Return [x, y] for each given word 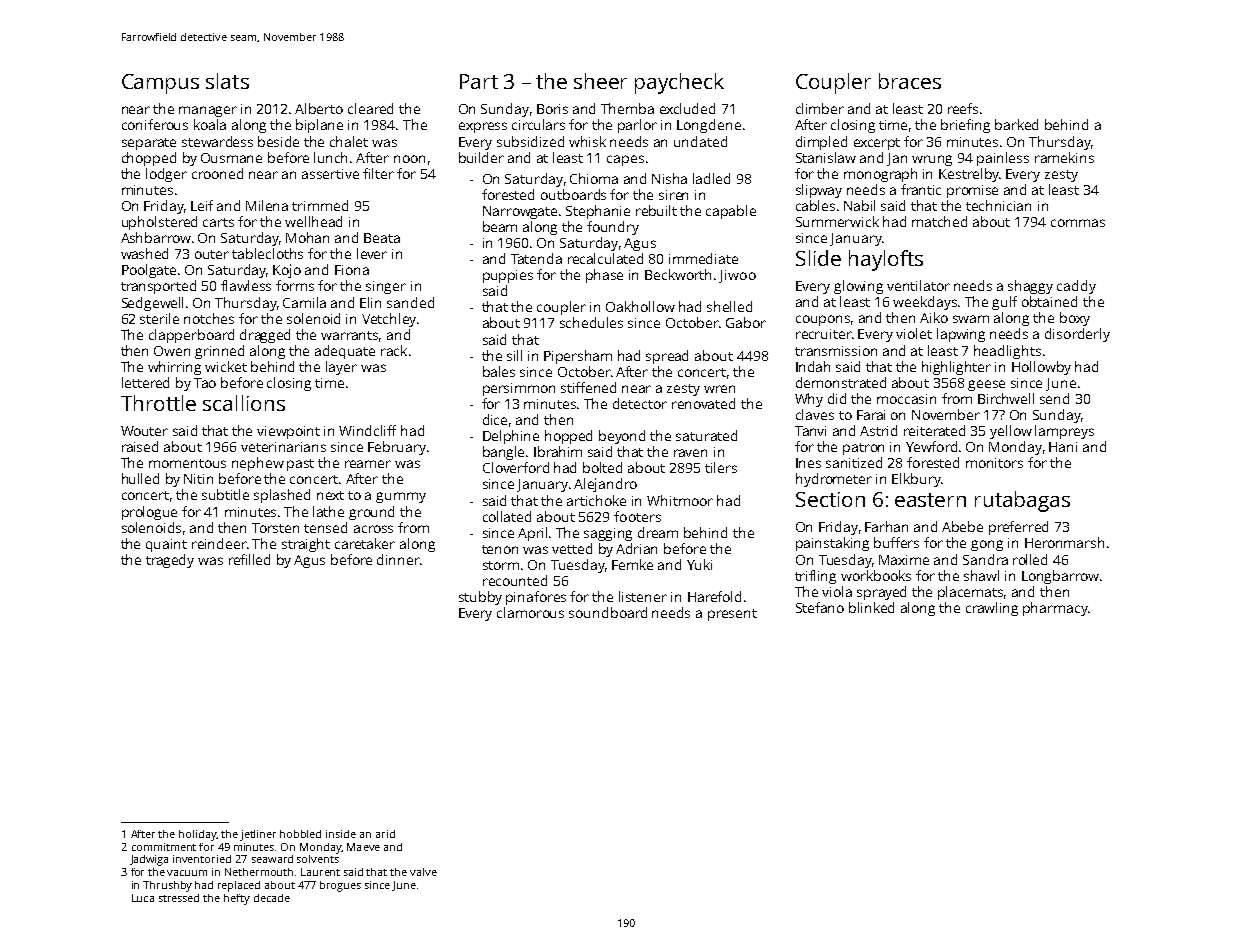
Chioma [594, 178]
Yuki [699, 564]
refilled [249, 559]
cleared [370, 108]
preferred [1018, 528]
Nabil [859, 205]
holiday [197, 835]
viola [837, 591]
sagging [608, 534]
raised [140, 446]
